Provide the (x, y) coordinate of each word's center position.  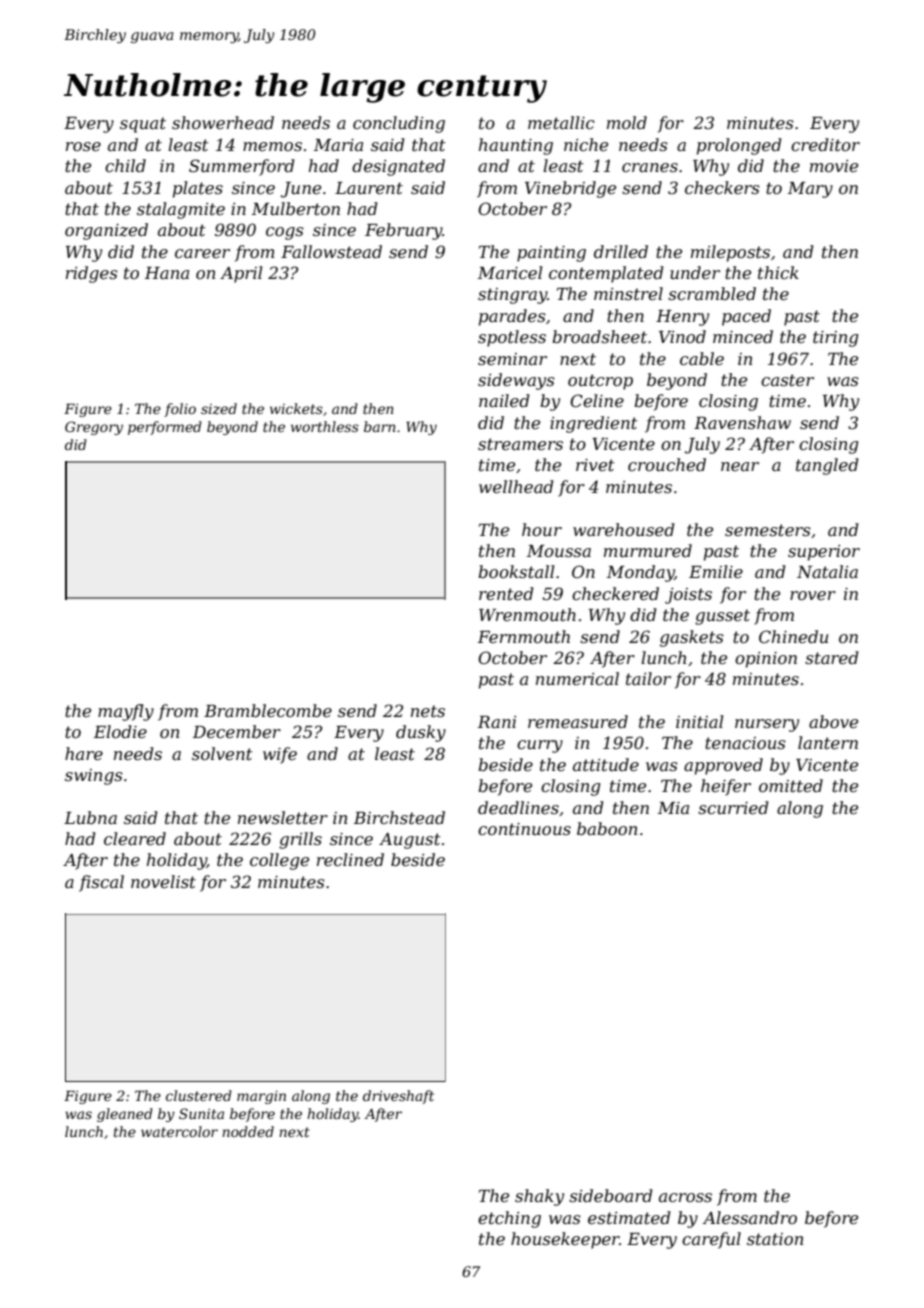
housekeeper (565, 1240)
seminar (512, 359)
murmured (648, 550)
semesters (768, 530)
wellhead (516, 486)
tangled (827, 466)
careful (711, 1240)
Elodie (120, 731)
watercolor (179, 1131)
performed (165, 428)
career (202, 253)
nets (428, 711)
